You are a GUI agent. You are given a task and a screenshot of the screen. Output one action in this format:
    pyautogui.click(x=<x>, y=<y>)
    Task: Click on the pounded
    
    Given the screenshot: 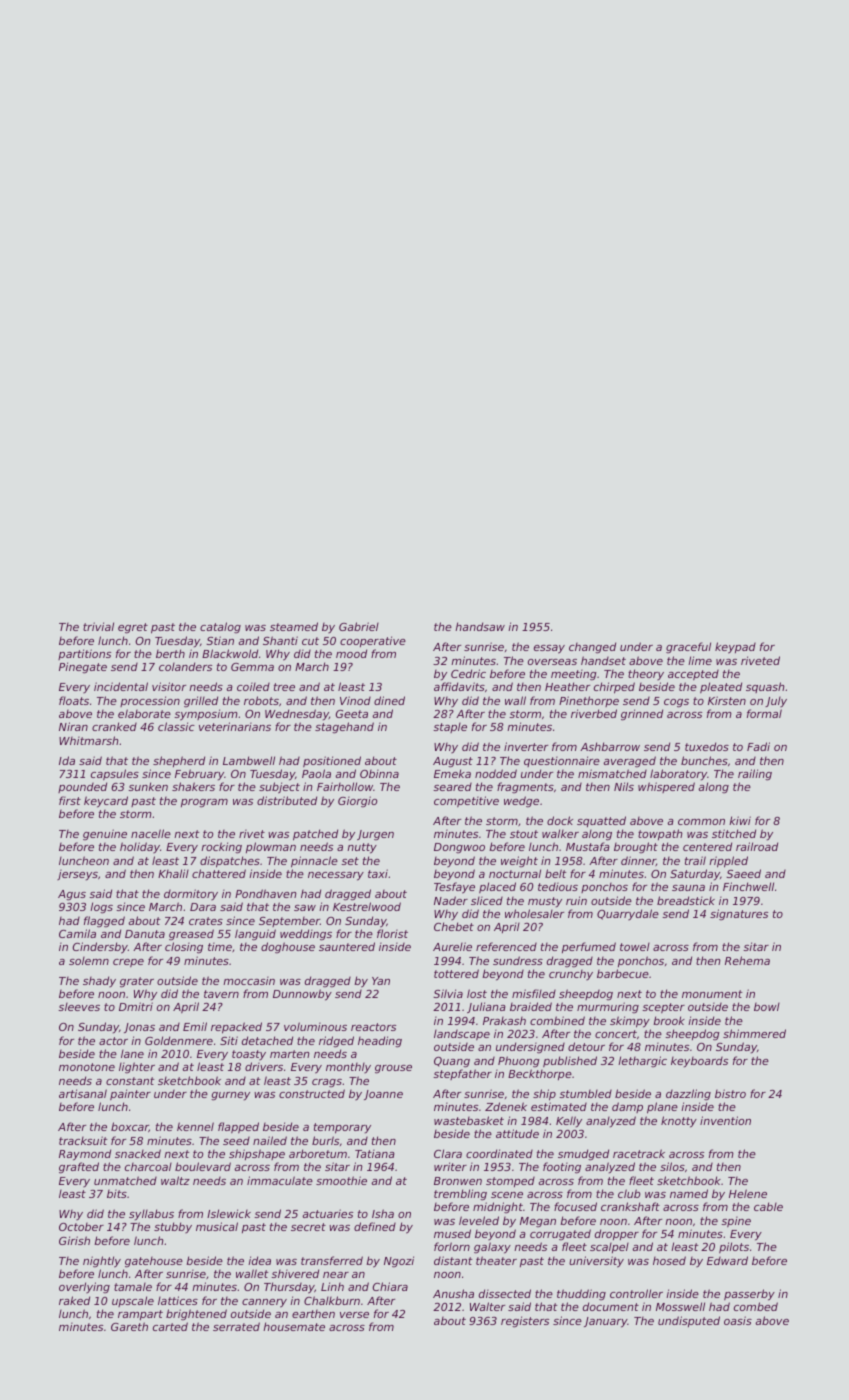 What is the action you would take?
    pyautogui.click(x=82, y=787)
